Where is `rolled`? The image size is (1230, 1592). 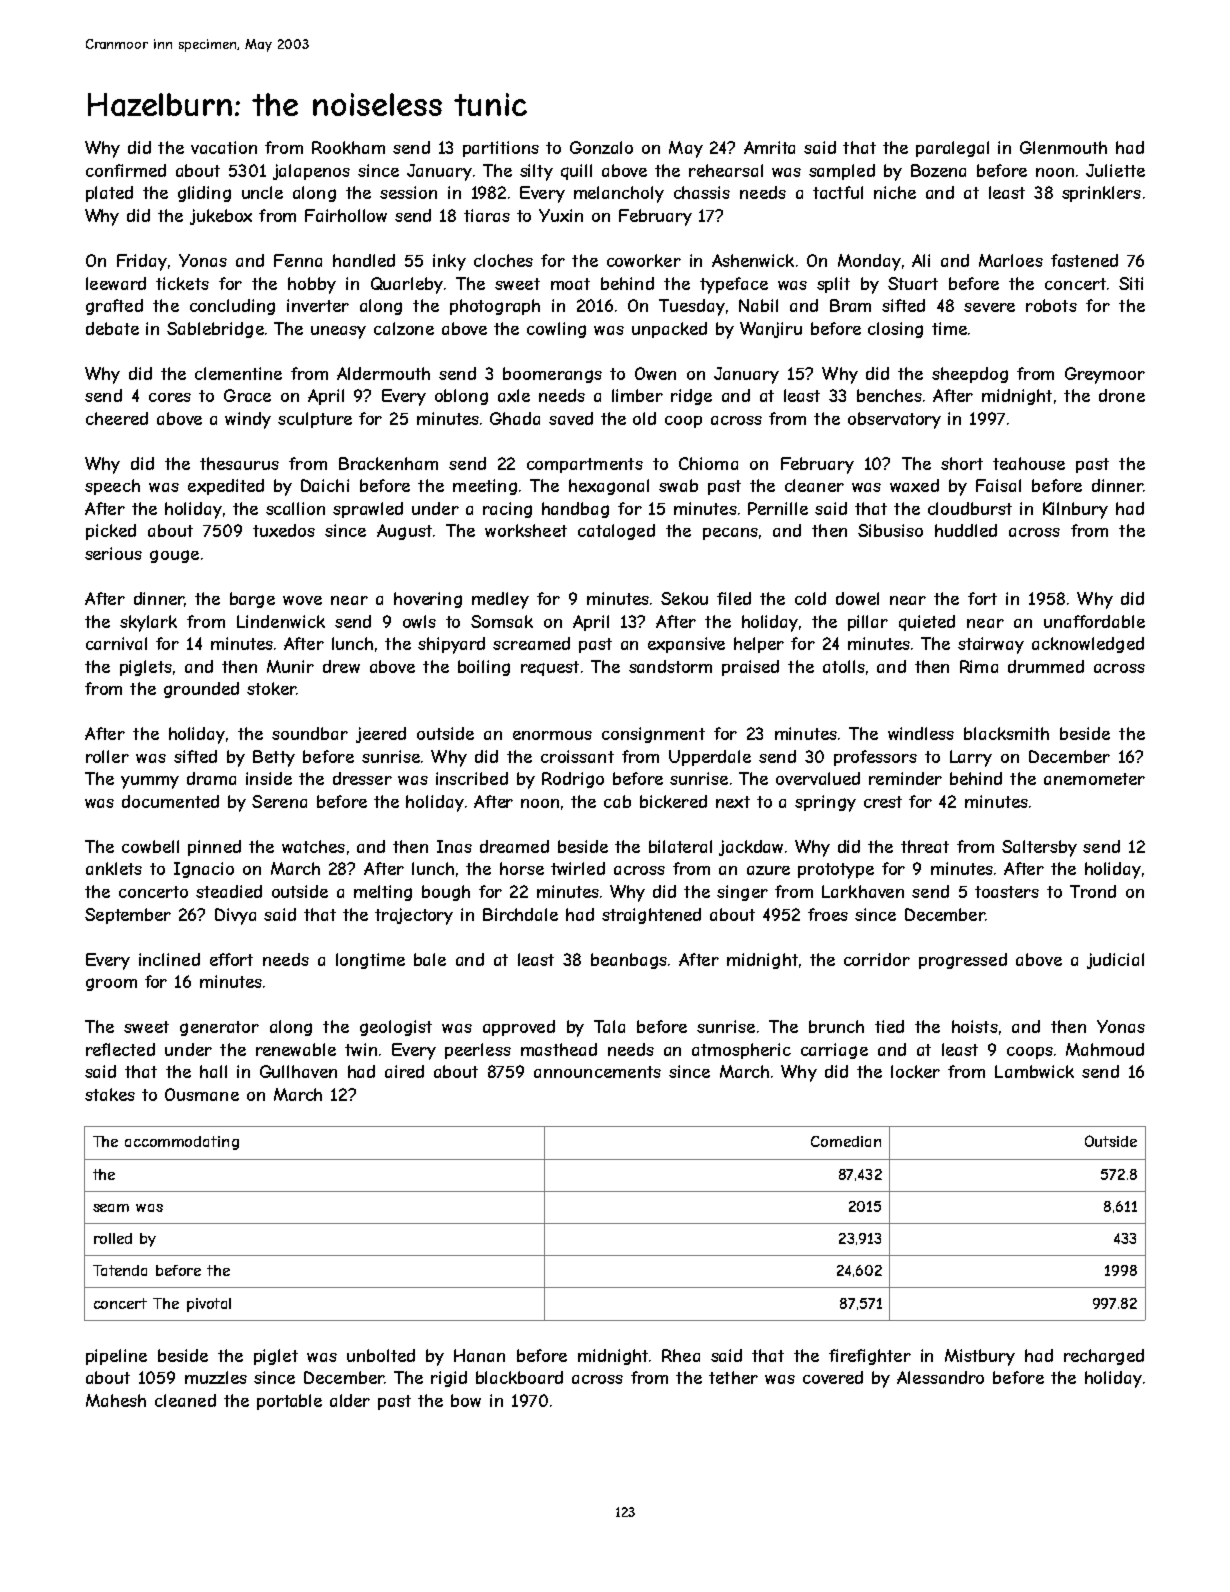
rolled is located at coordinates (113, 1238).
